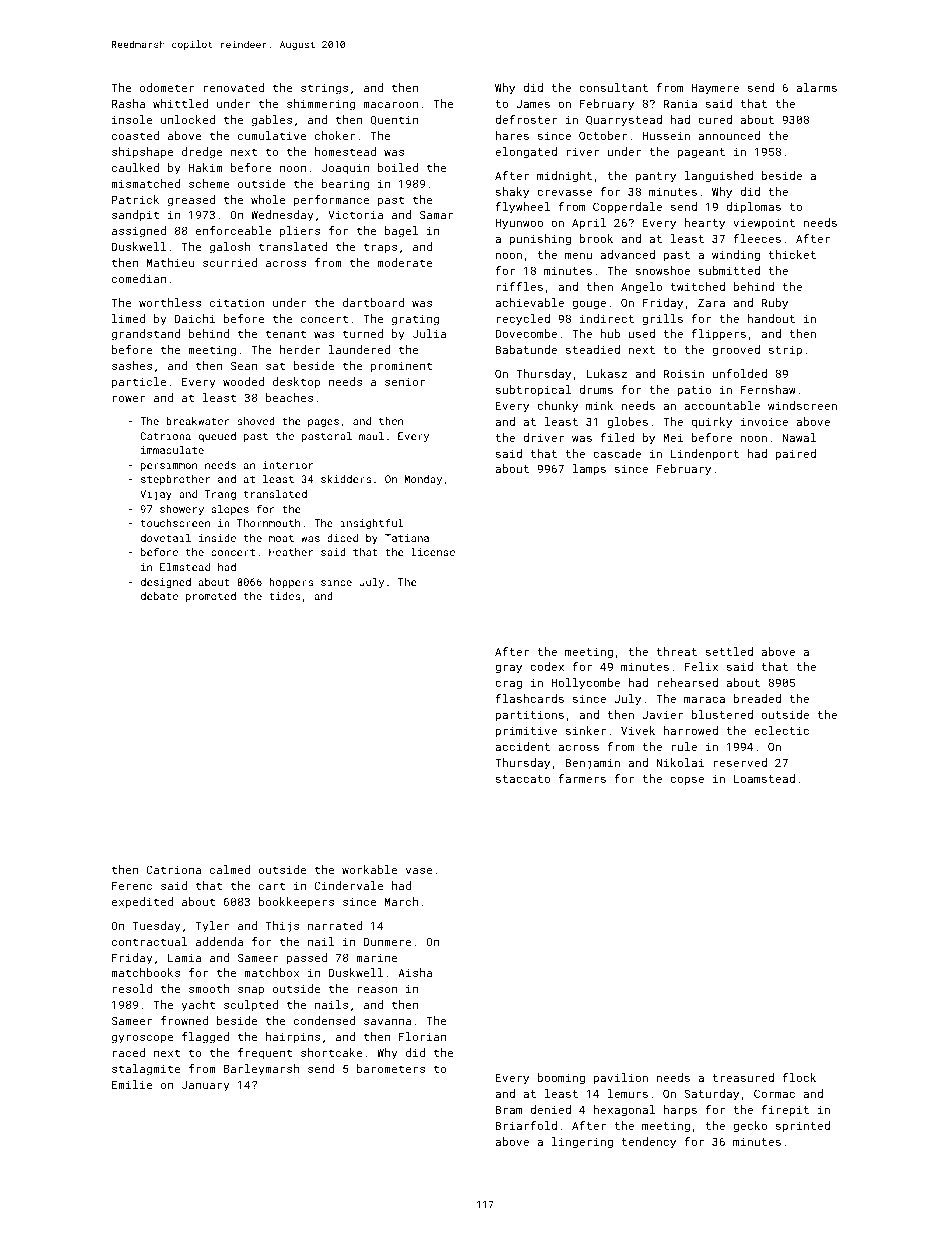 The image size is (952, 1233). Describe the element at coordinates (281, 538) in the screenshot. I see `moat` at that location.
